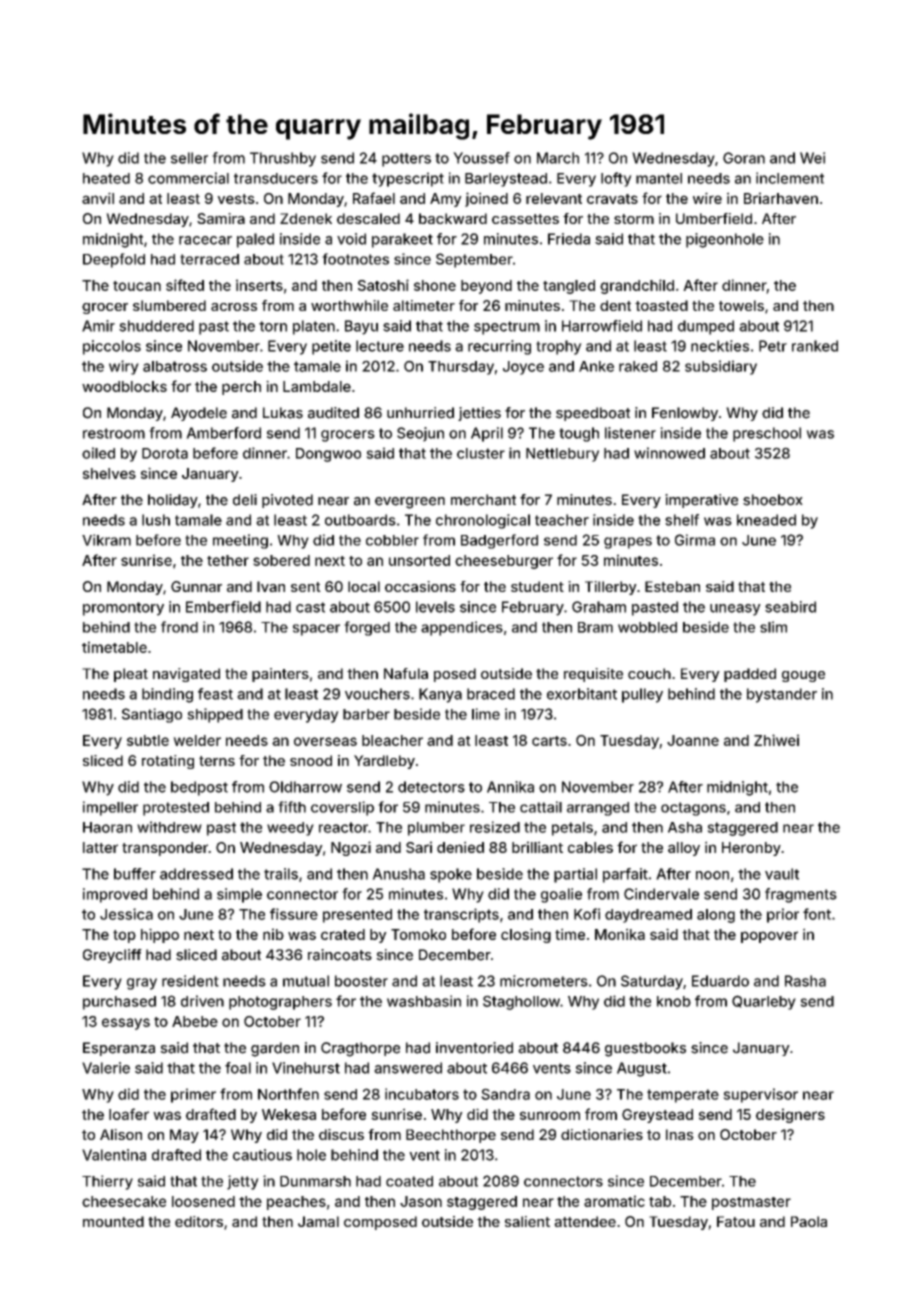 The width and height of the screenshot is (924, 1308). I want to click on frond, so click(179, 627).
